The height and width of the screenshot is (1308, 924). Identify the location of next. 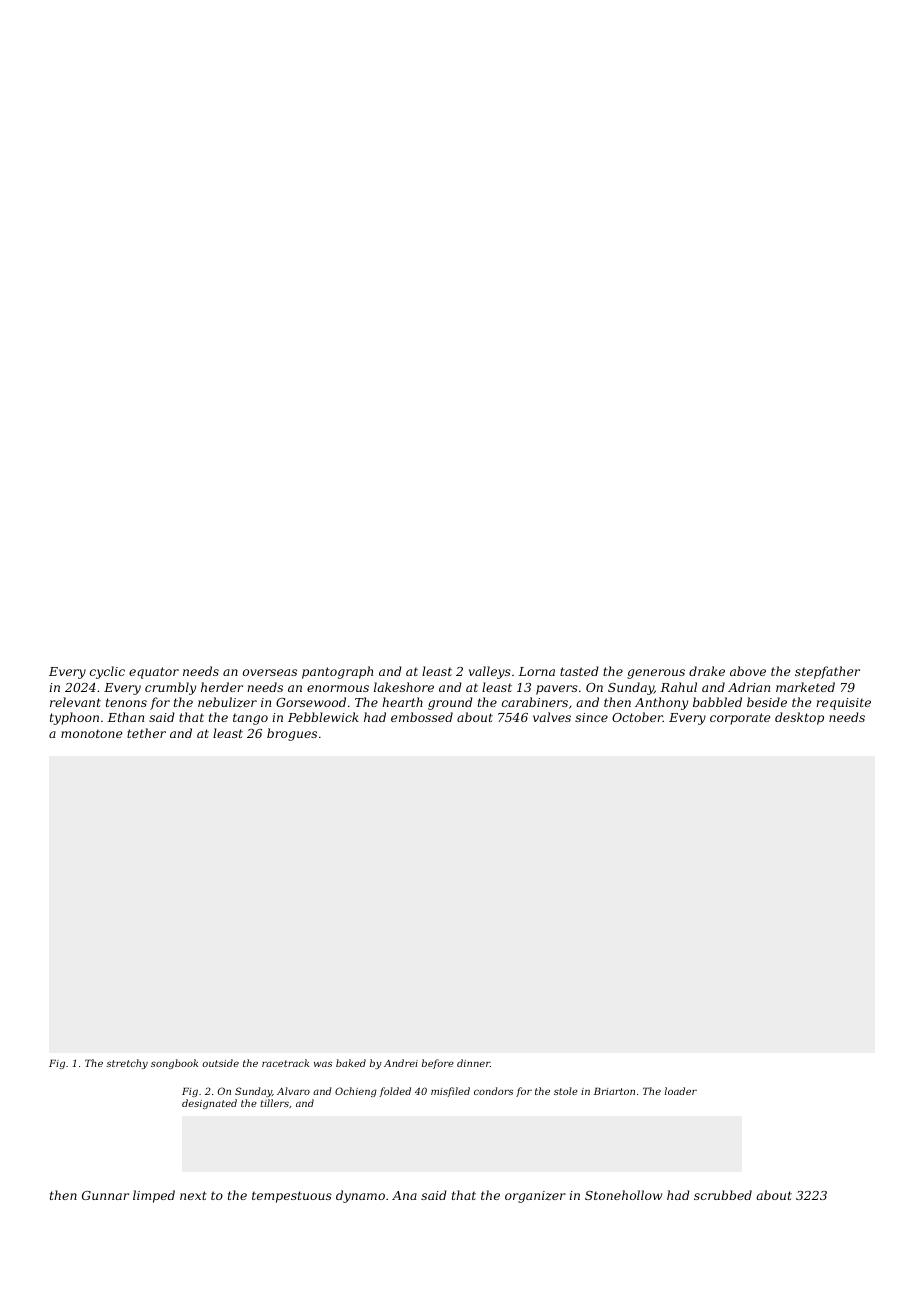
(193, 1195).
